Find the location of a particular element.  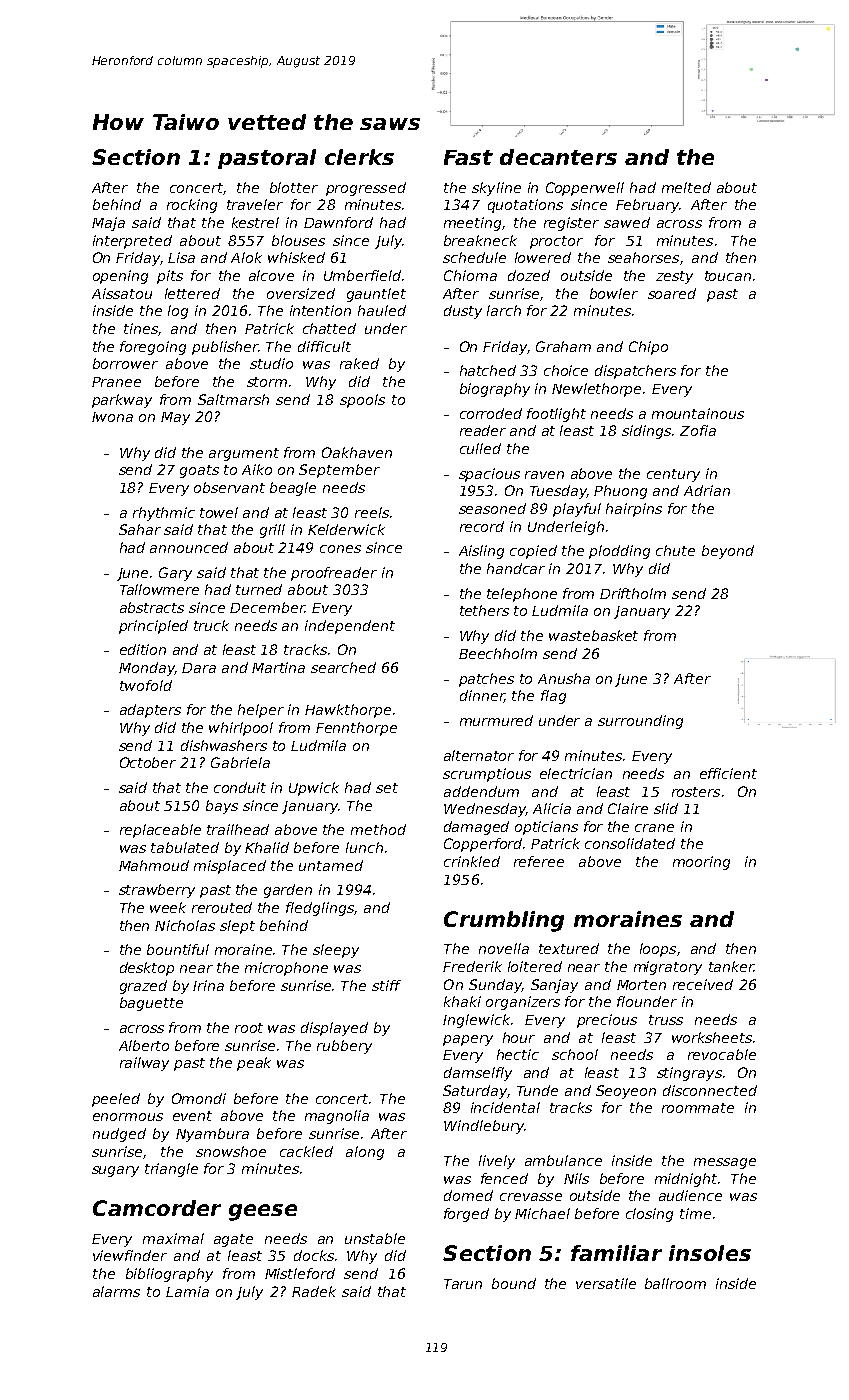

clerks is located at coordinates (359, 157).
